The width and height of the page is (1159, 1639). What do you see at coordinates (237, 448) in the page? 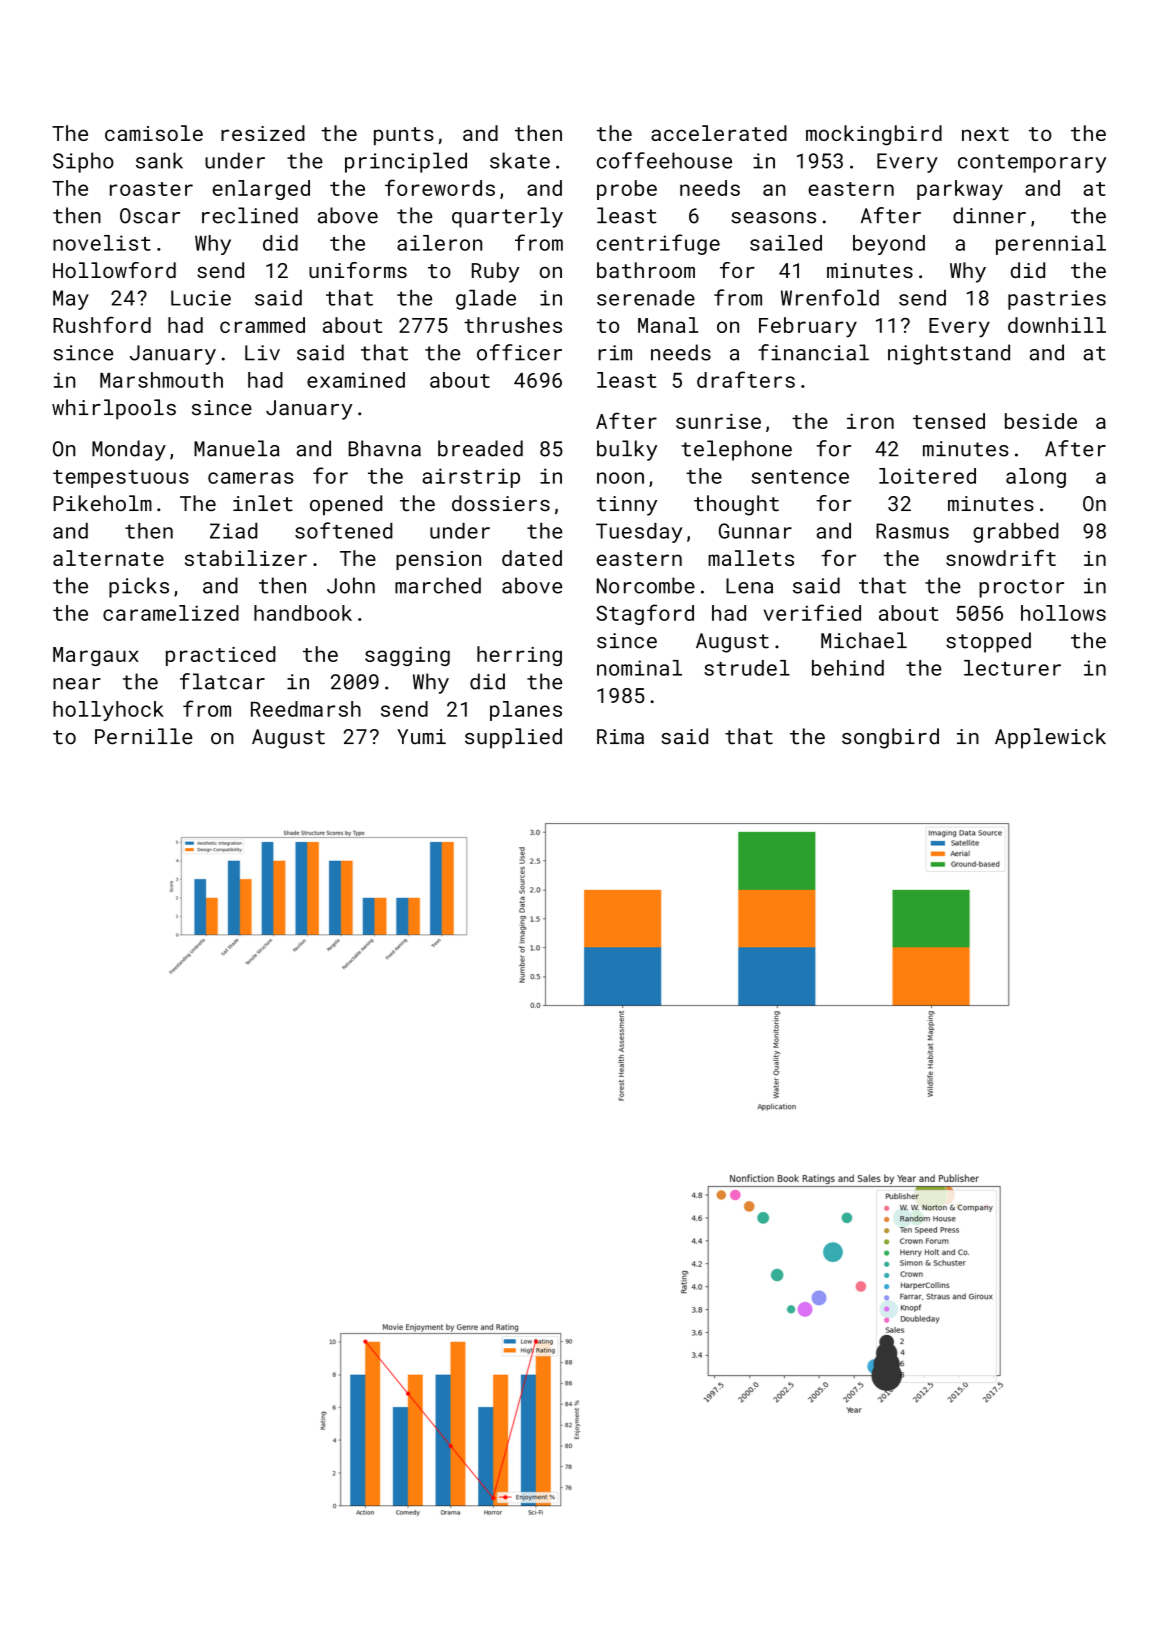
I see `Manuela` at bounding box center [237, 448].
